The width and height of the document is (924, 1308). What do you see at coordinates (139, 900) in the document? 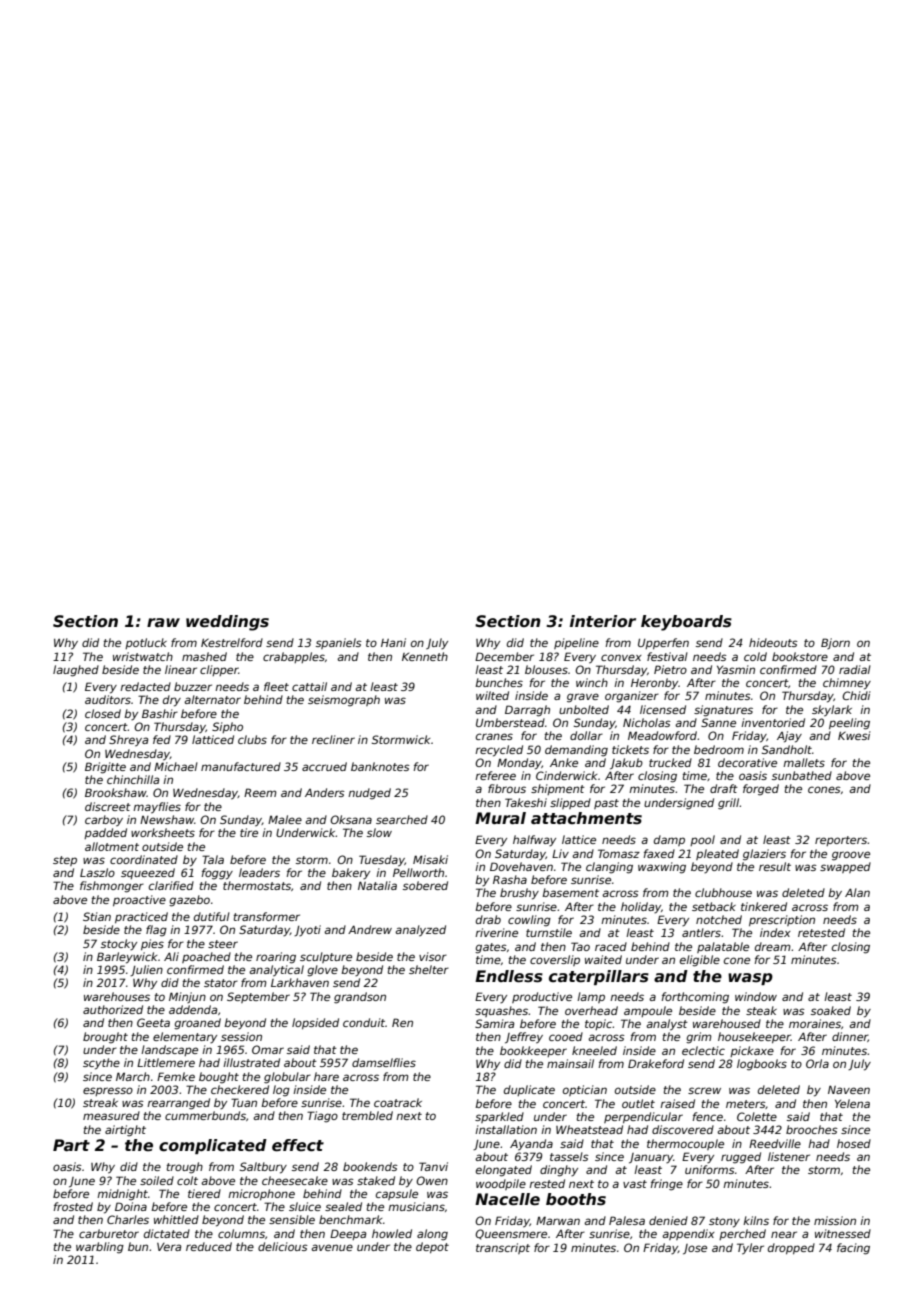
I see `proactive` at bounding box center [139, 900].
